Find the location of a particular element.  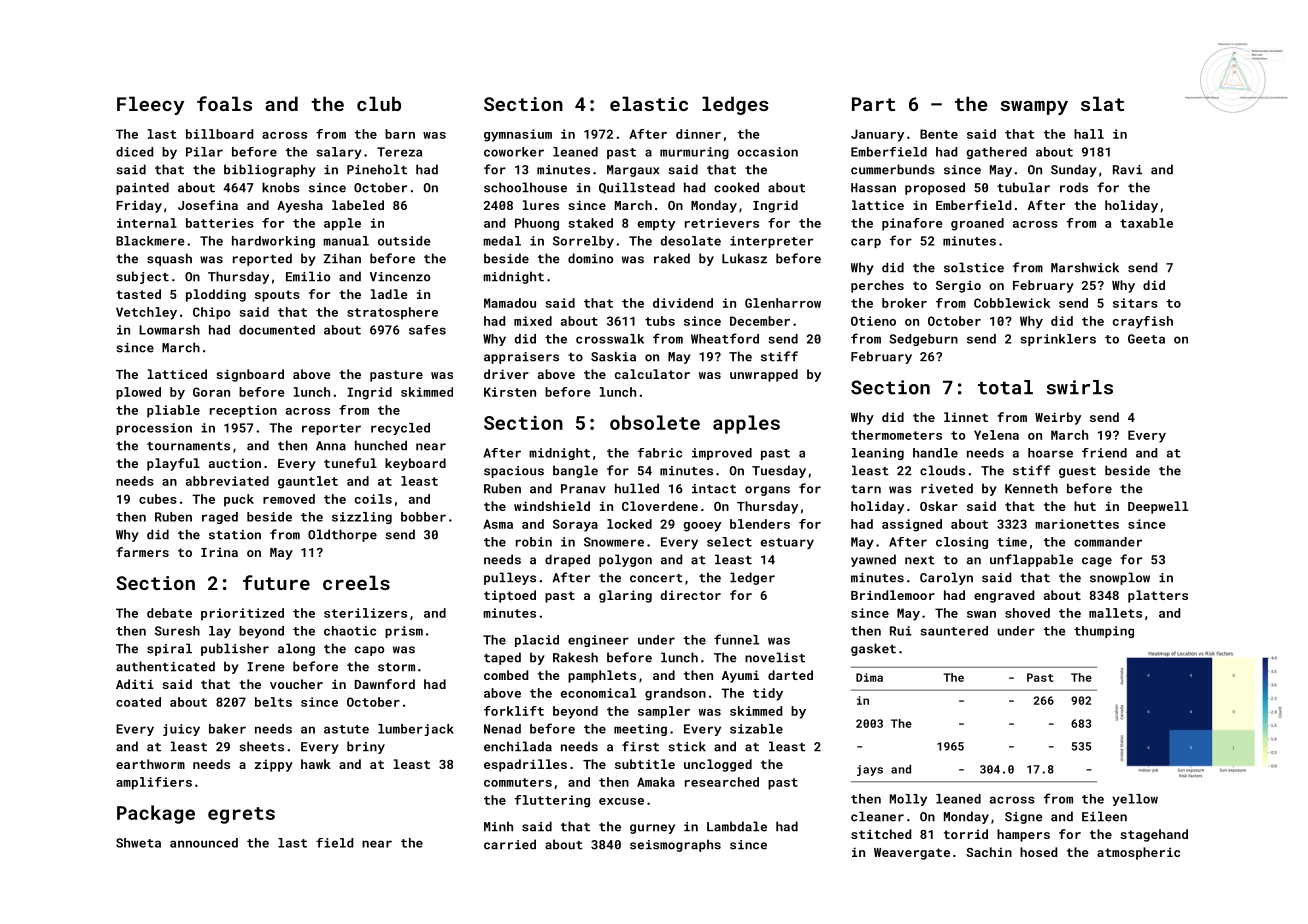

friend is located at coordinates (1104, 453).
